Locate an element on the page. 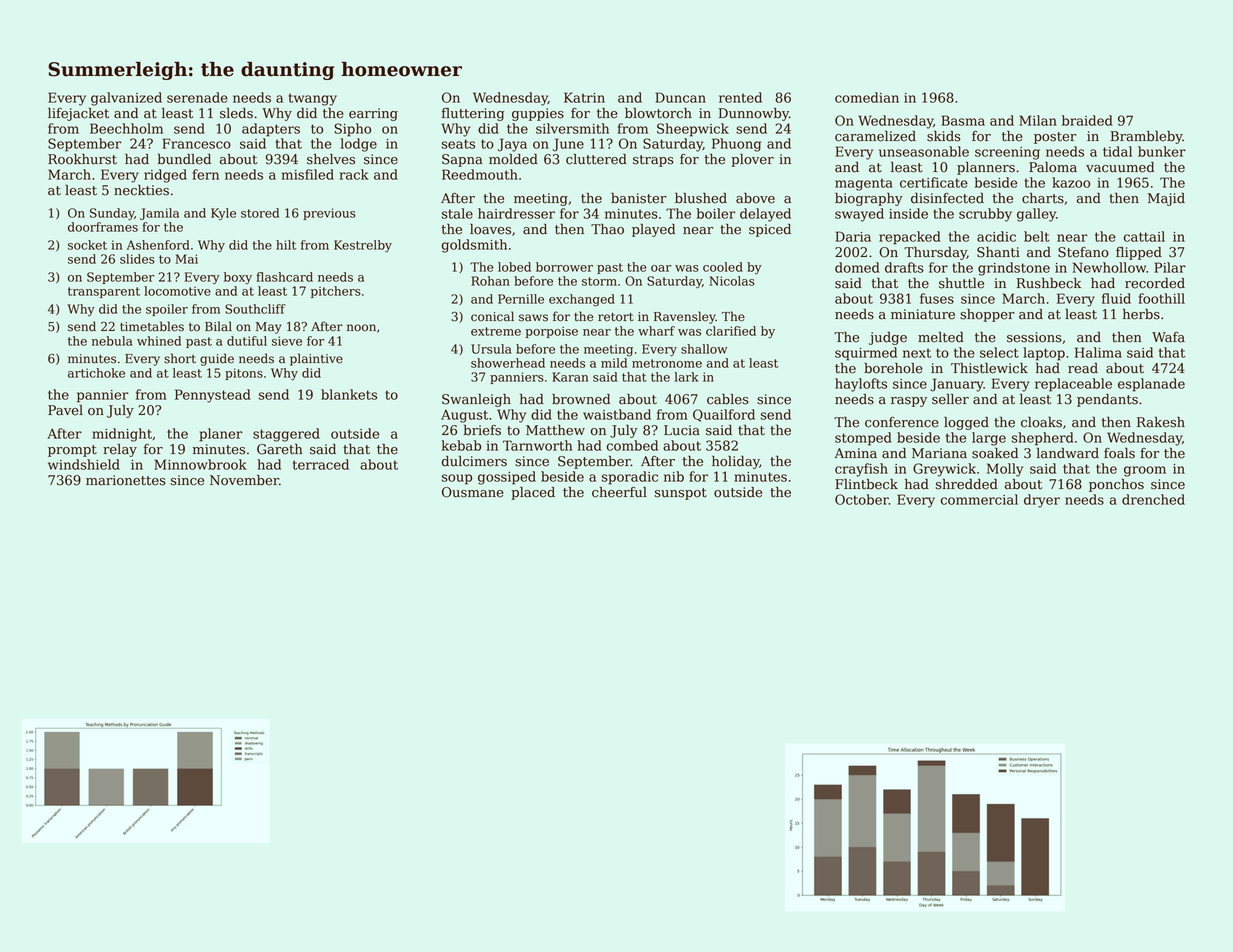 The image size is (1233, 952). cattail is located at coordinates (1144, 236).
